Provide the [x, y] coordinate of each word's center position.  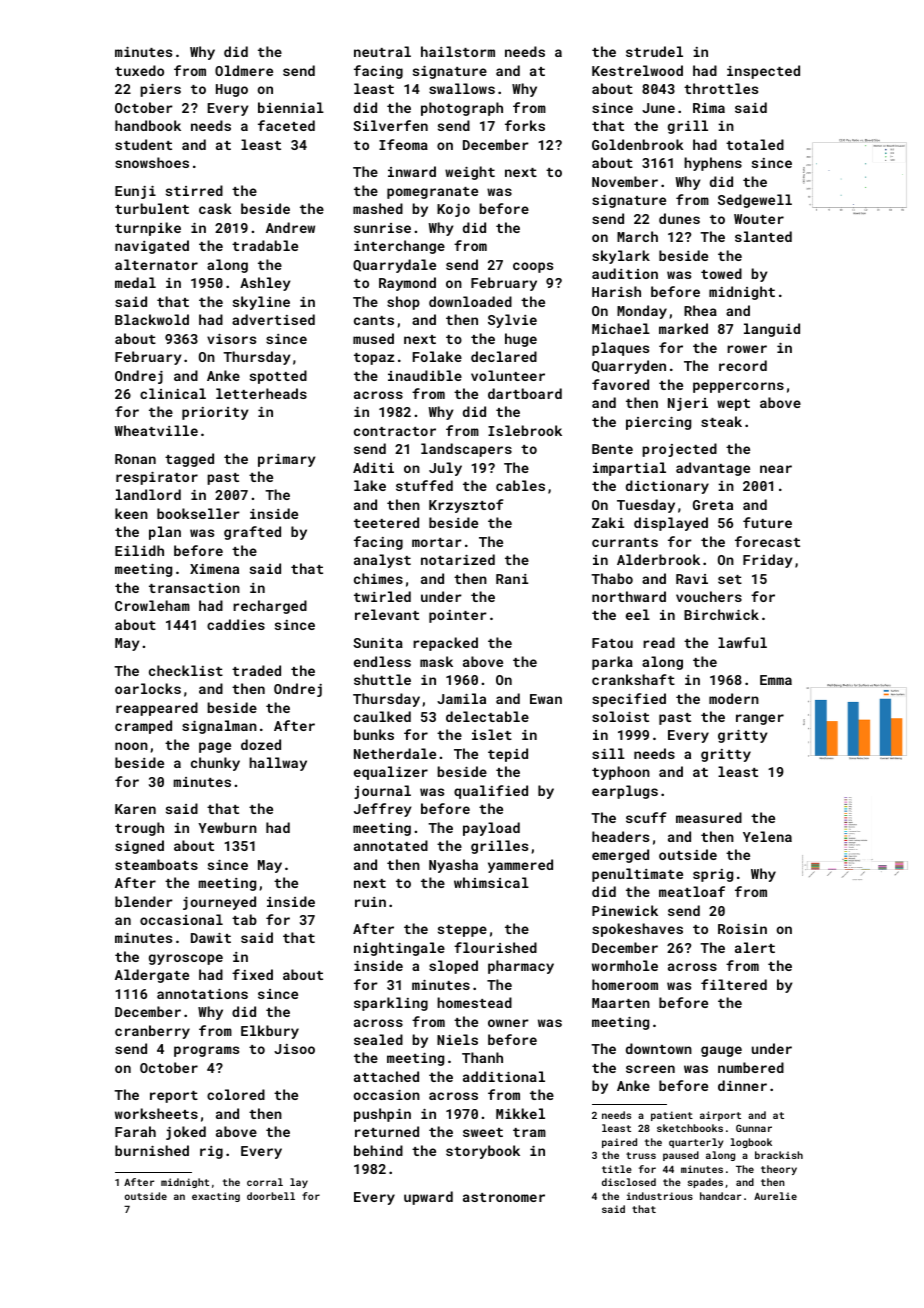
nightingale [399, 949]
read [659, 642]
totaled [755, 144]
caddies [236, 624]
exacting [216, 1197]
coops [533, 267]
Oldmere [244, 70]
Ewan [546, 699]
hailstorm [458, 51]
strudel [654, 51]
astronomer [504, 1197]
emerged [620, 856]
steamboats [156, 864]
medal [135, 282]
